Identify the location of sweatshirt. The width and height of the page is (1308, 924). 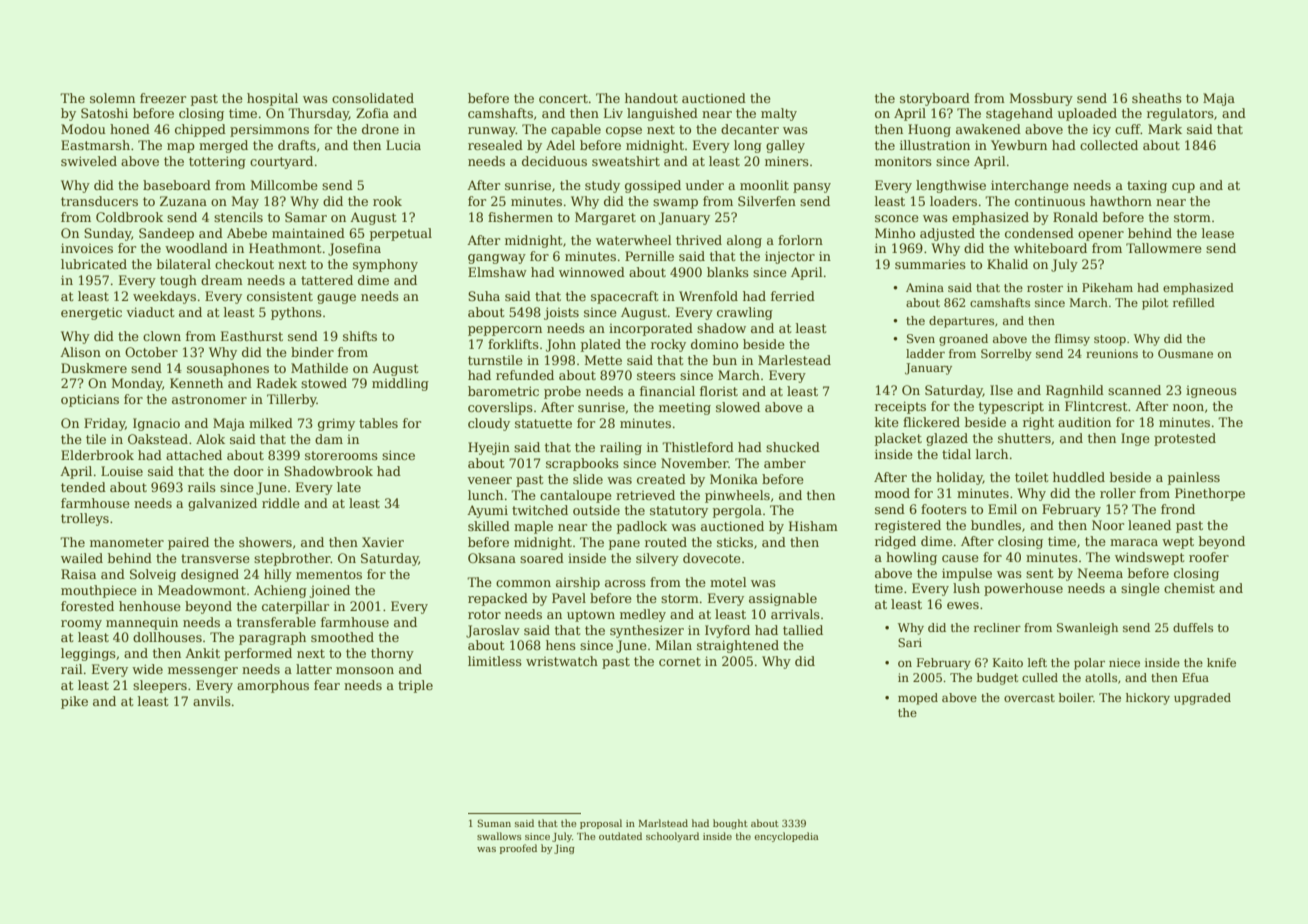
(626, 161).
